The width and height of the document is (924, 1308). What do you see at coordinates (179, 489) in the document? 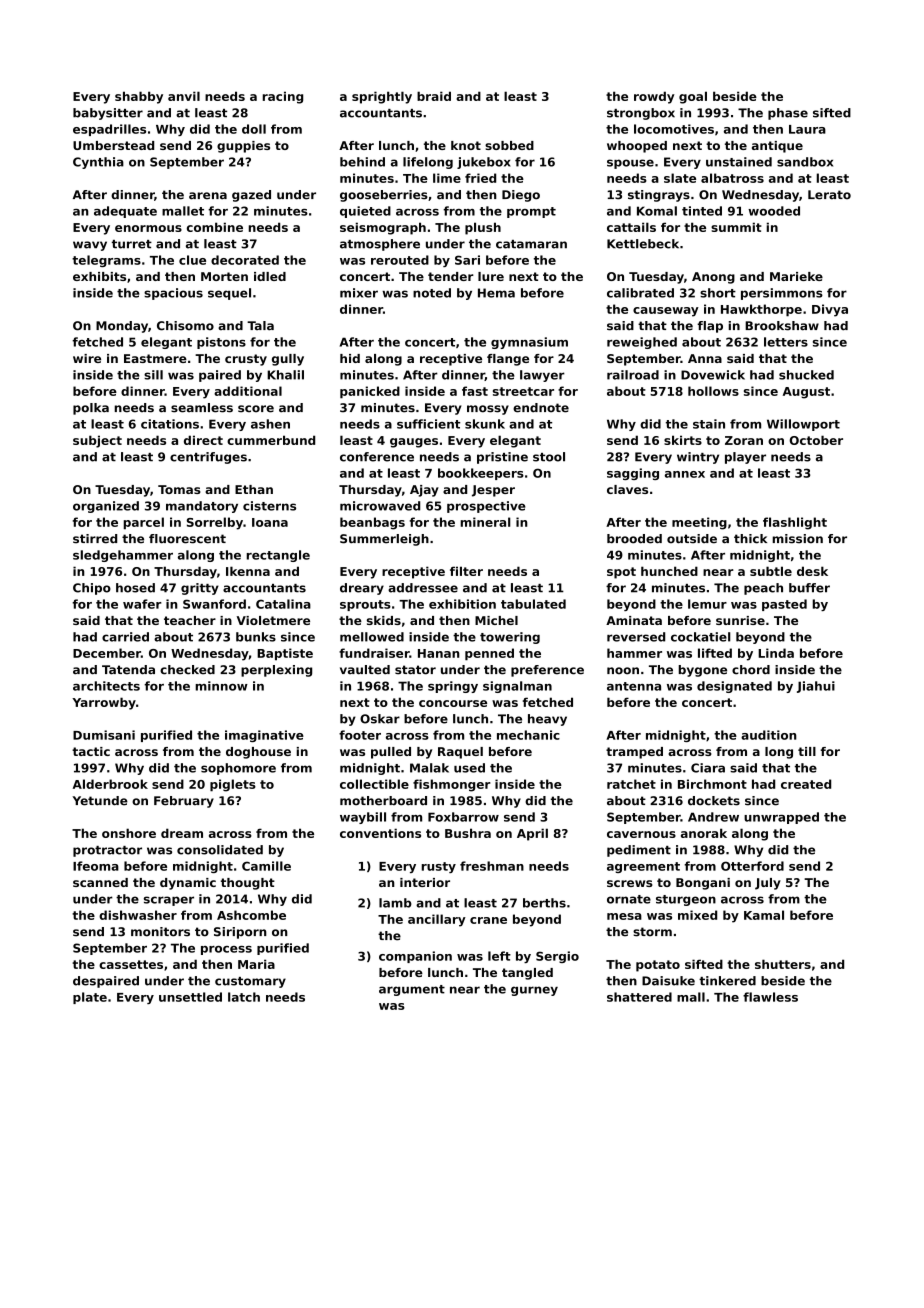
I see `Tomas` at bounding box center [179, 489].
